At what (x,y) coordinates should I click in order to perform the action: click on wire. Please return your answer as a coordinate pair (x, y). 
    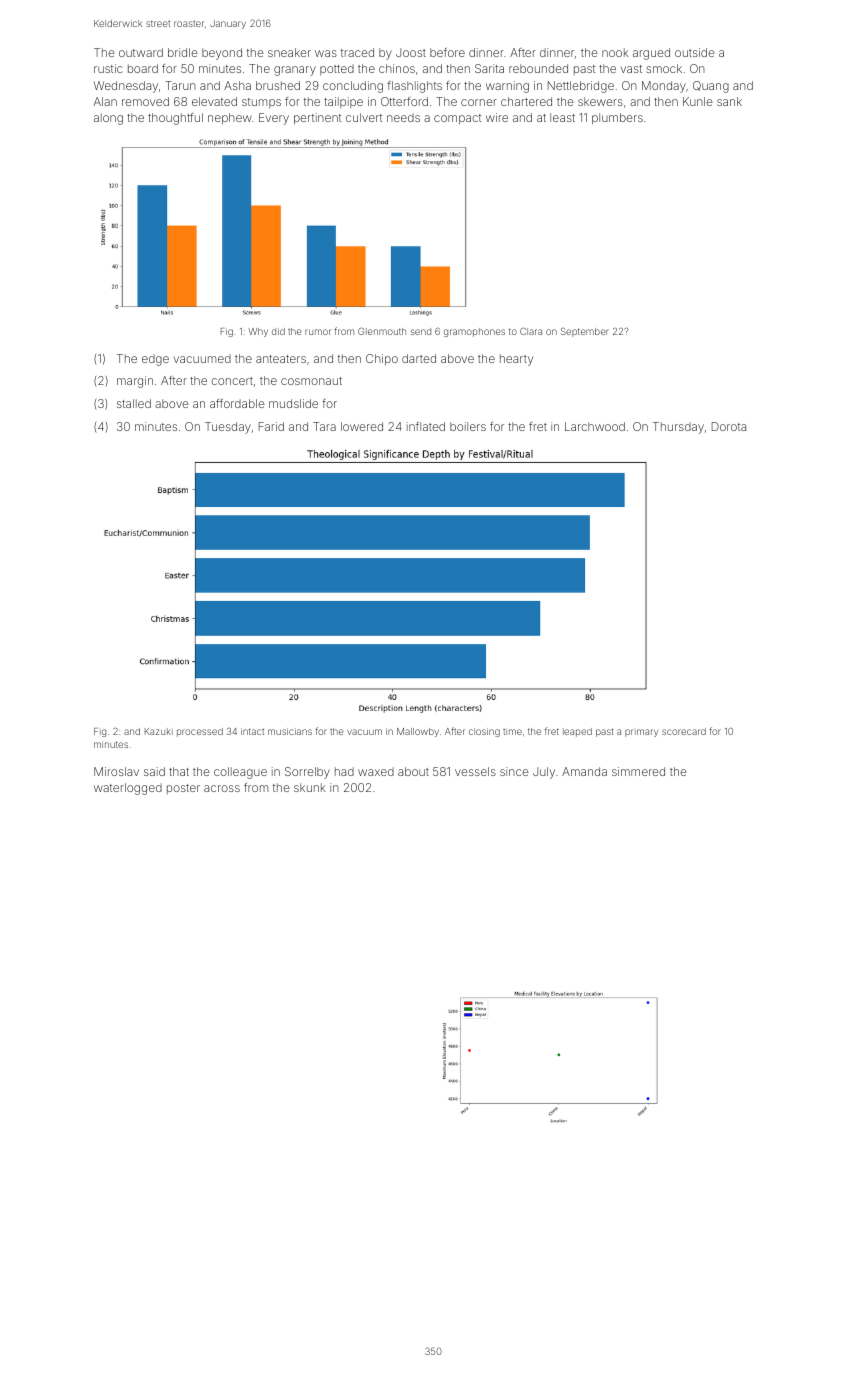
    Looking at the image, I should click on (497, 117).
